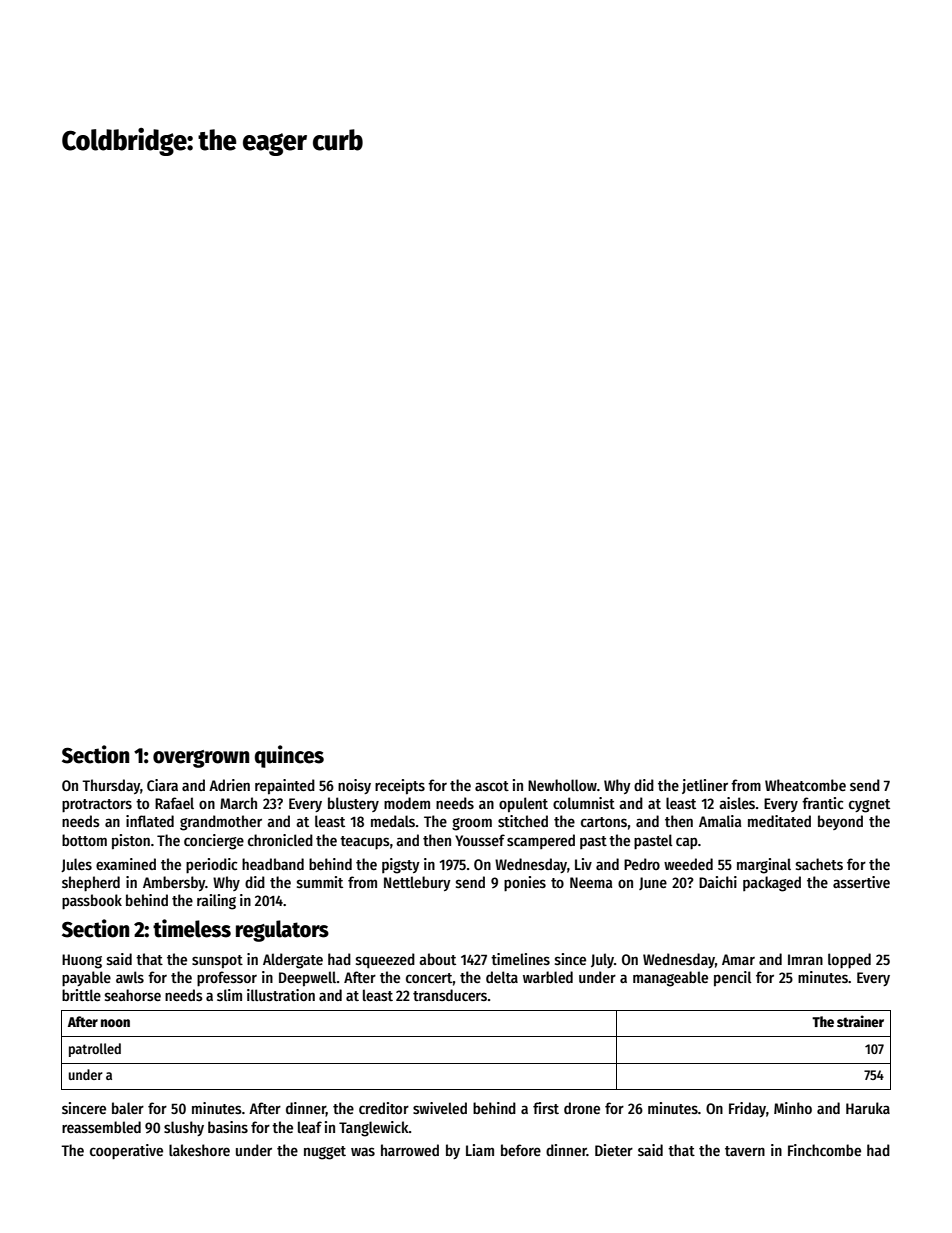 This screenshot has width=952, height=1233. What do you see at coordinates (126, 1152) in the screenshot?
I see `cooperative` at bounding box center [126, 1152].
